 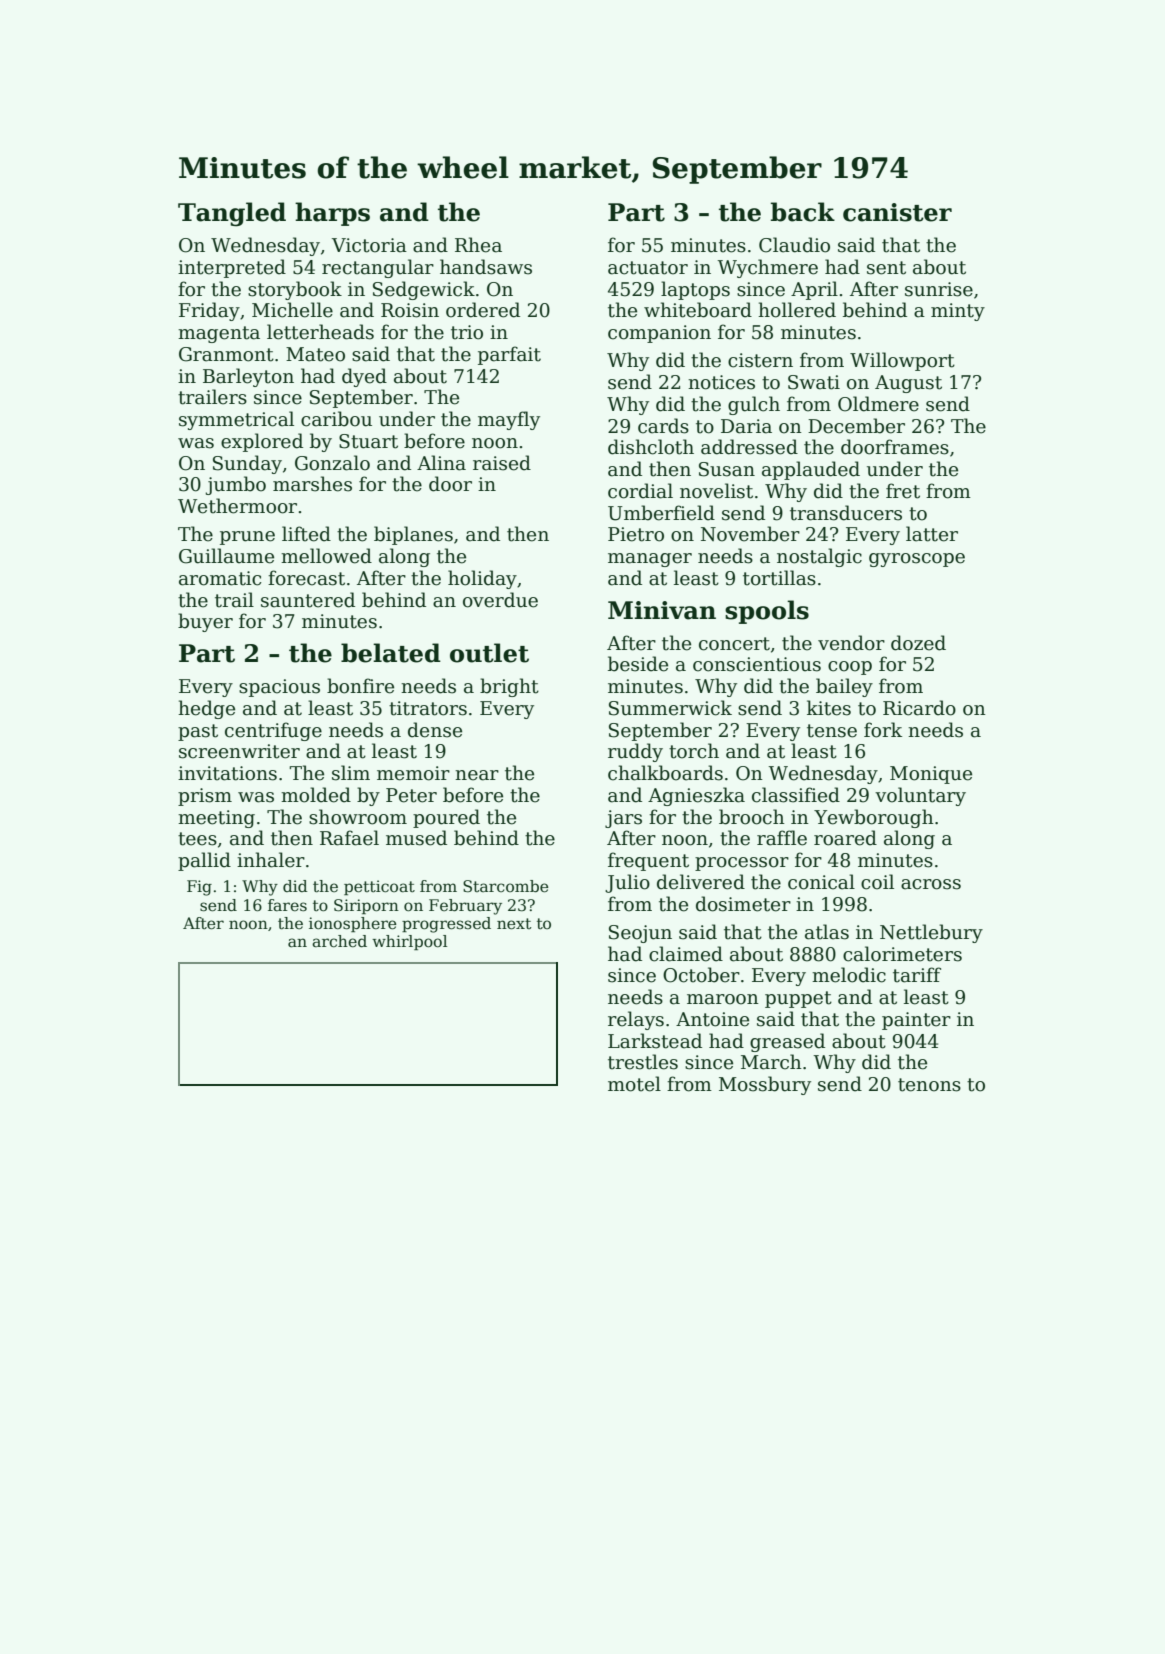 What do you see at coordinates (205, 797) in the screenshot?
I see `prism` at bounding box center [205, 797].
